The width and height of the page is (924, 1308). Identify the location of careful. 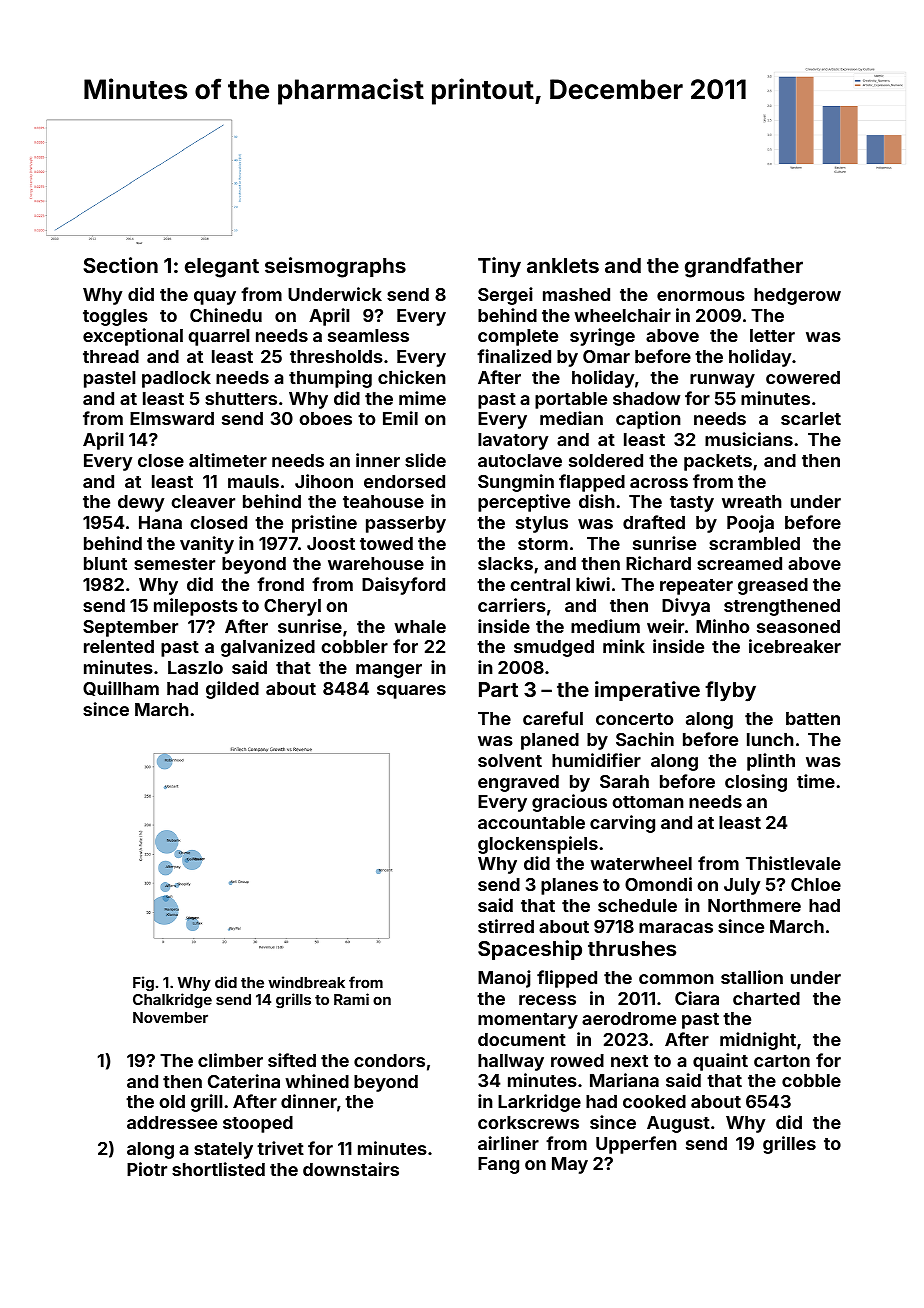
(553, 718).
